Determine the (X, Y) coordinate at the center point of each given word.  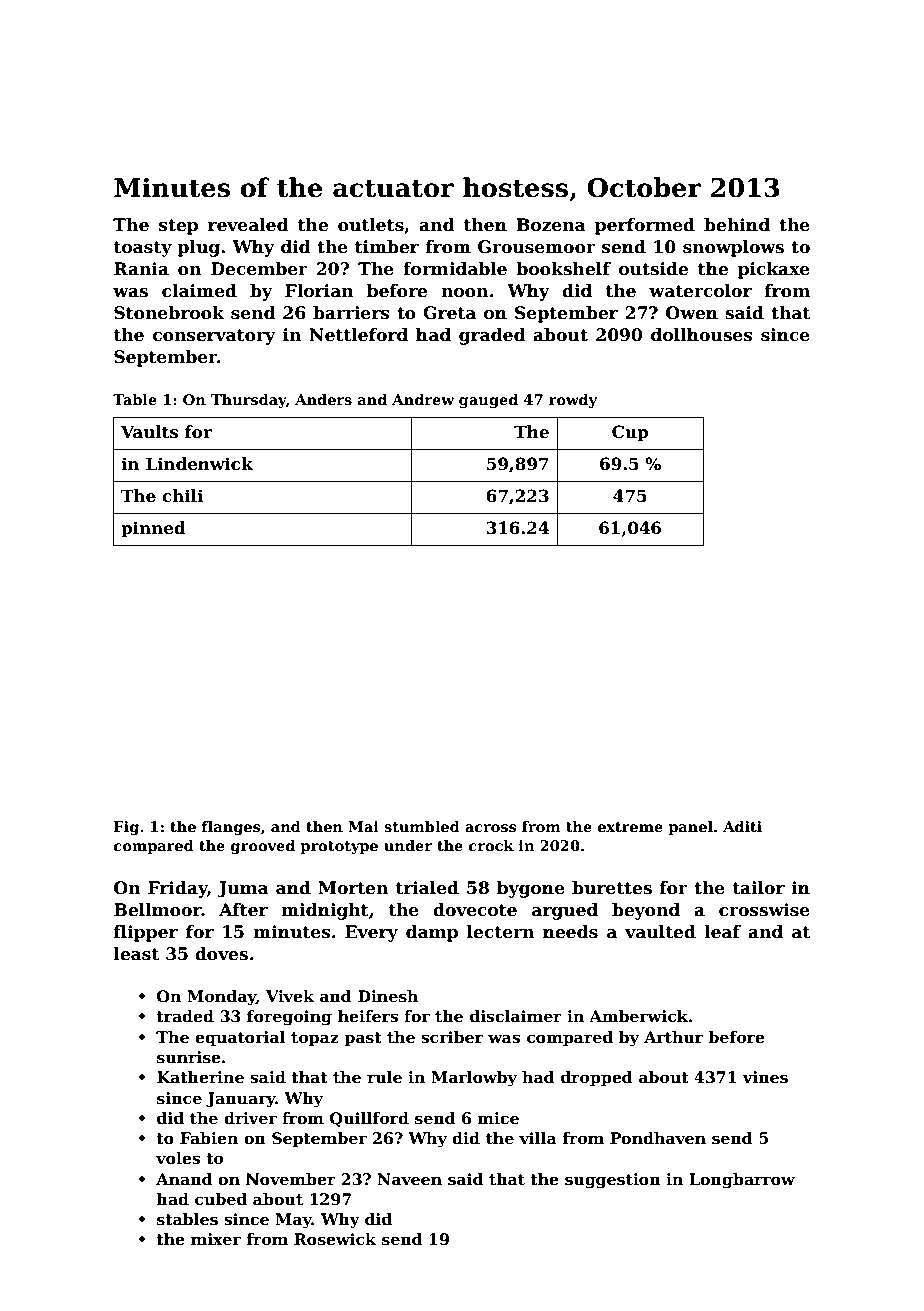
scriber (452, 1037)
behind (737, 225)
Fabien (209, 1138)
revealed (248, 225)
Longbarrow (742, 1181)
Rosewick (335, 1239)
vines (765, 1077)
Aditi (742, 826)
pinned (153, 529)
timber (387, 247)
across (491, 828)
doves (221, 954)
